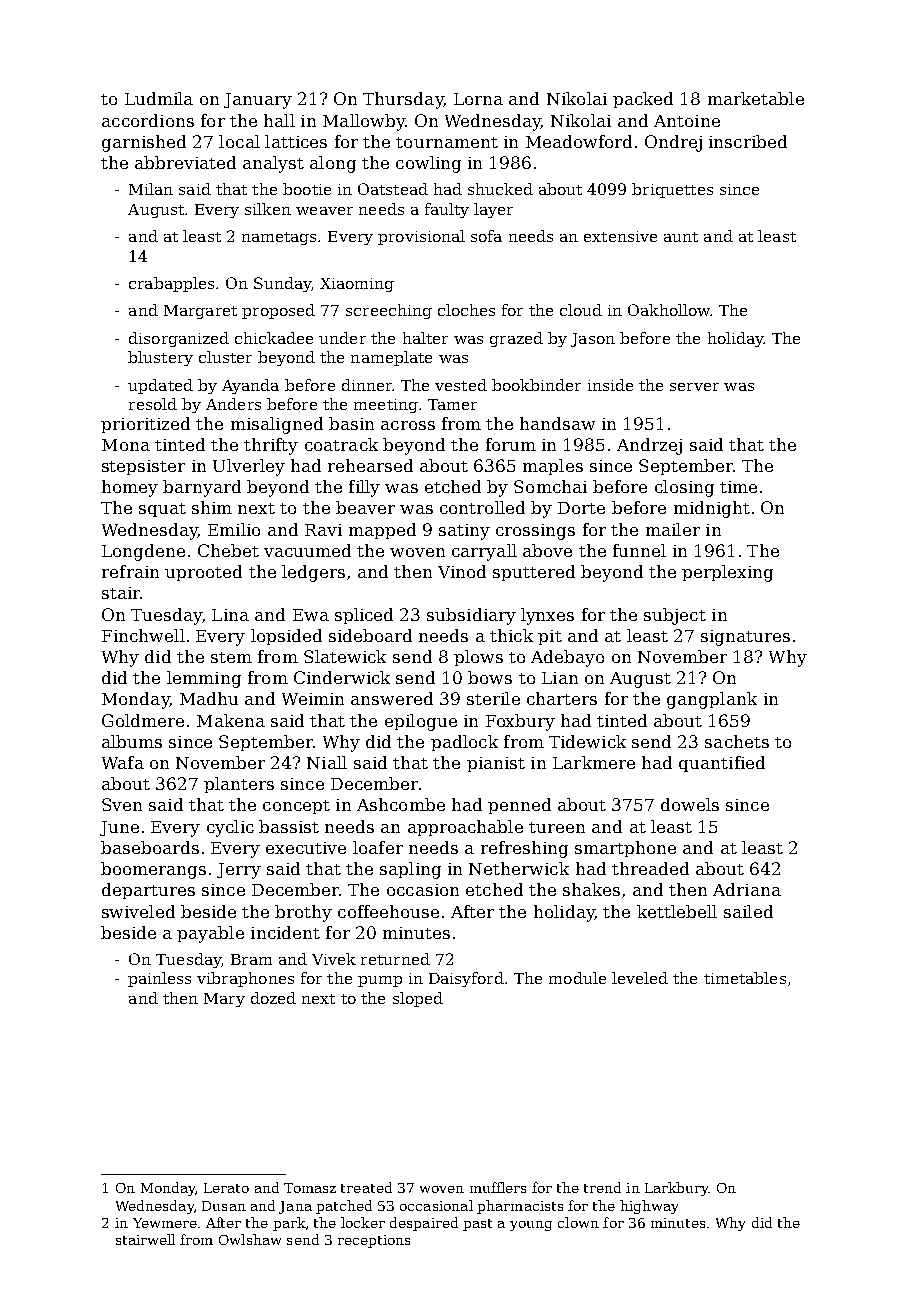 The height and width of the screenshot is (1316, 908). What do you see at coordinates (727, 573) in the screenshot?
I see `perplexing` at bounding box center [727, 573].
